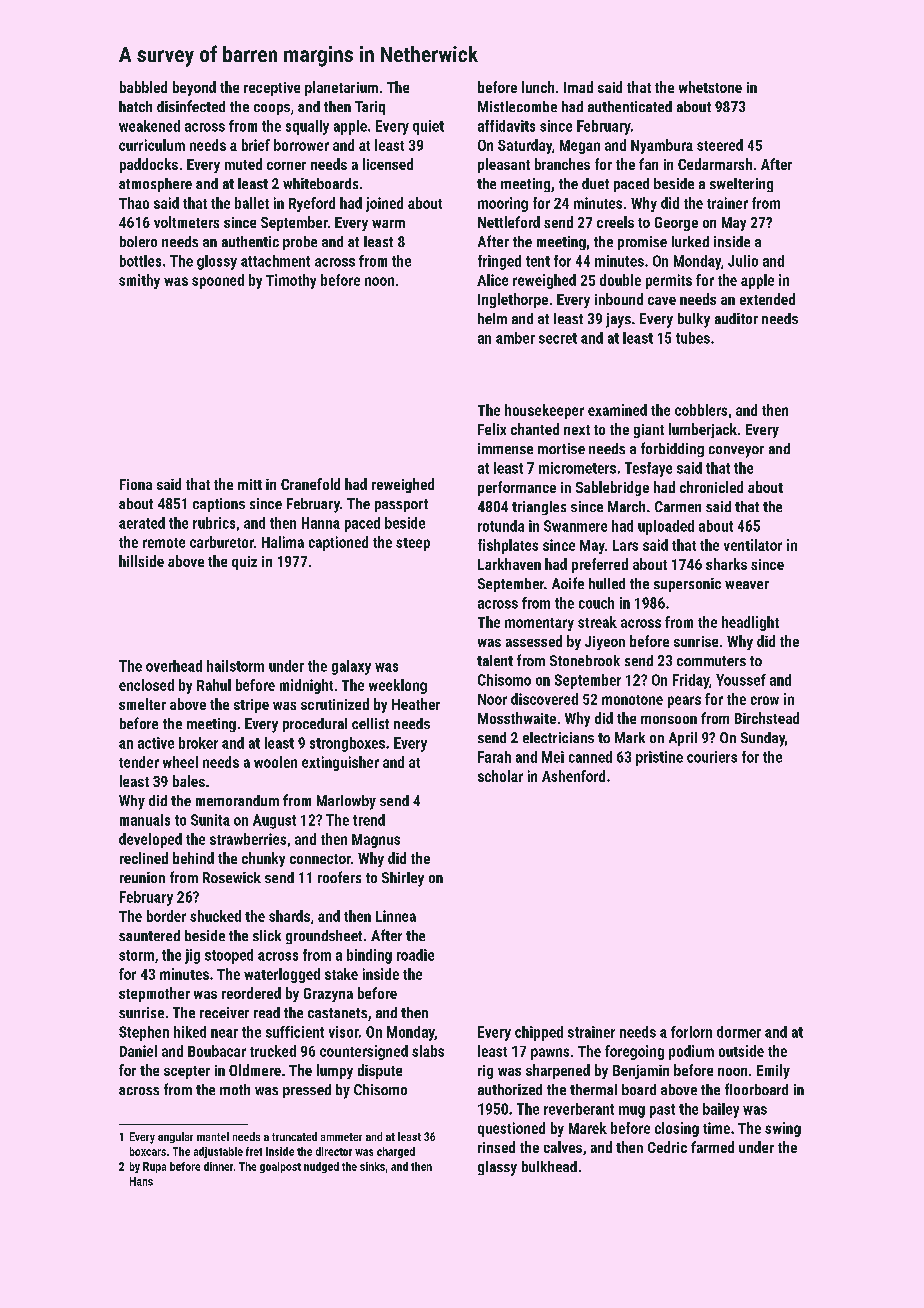 The width and height of the document is (924, 1308). I want to click on Youssef, so click(741, 680).
